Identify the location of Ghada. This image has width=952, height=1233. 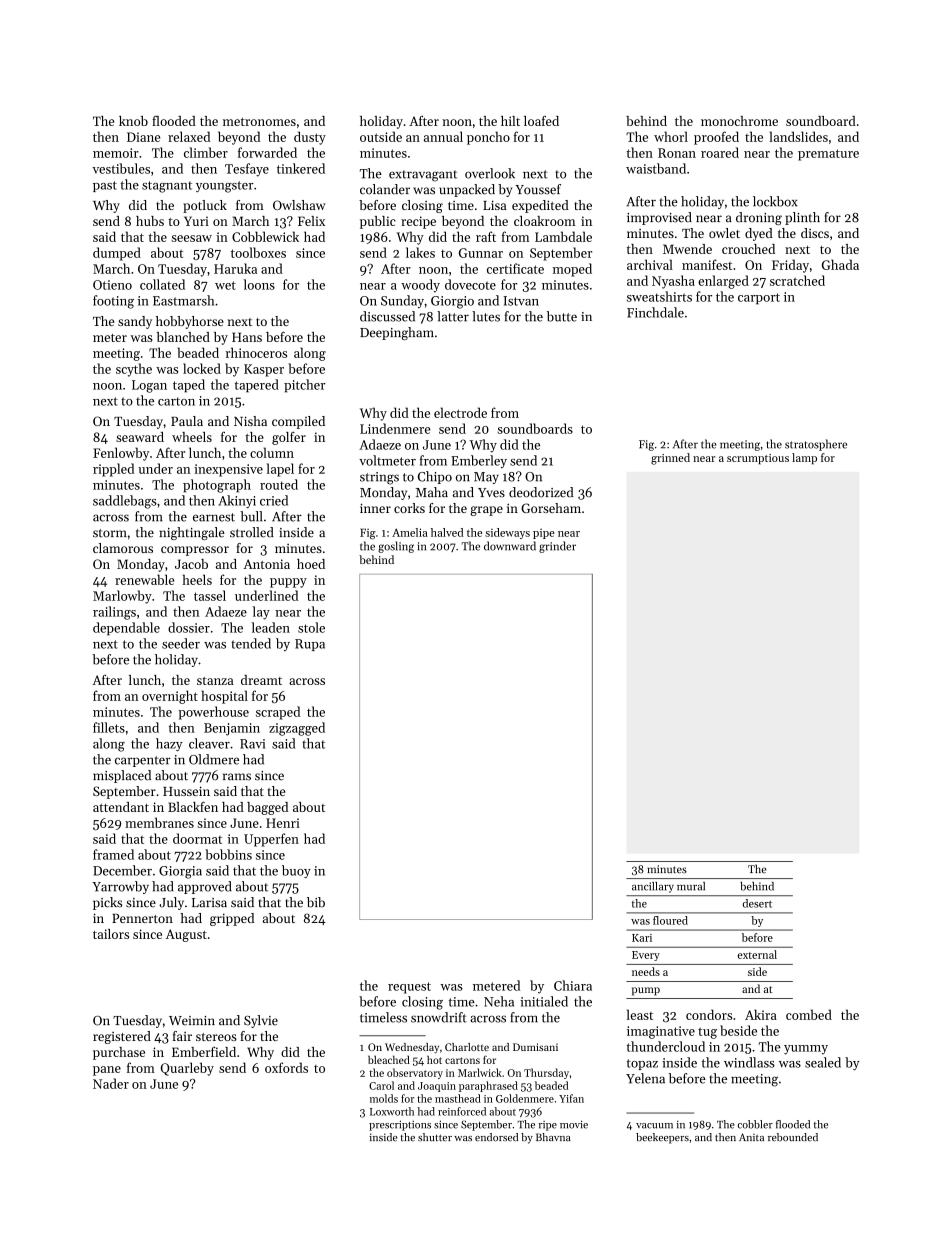
(840, 264).
